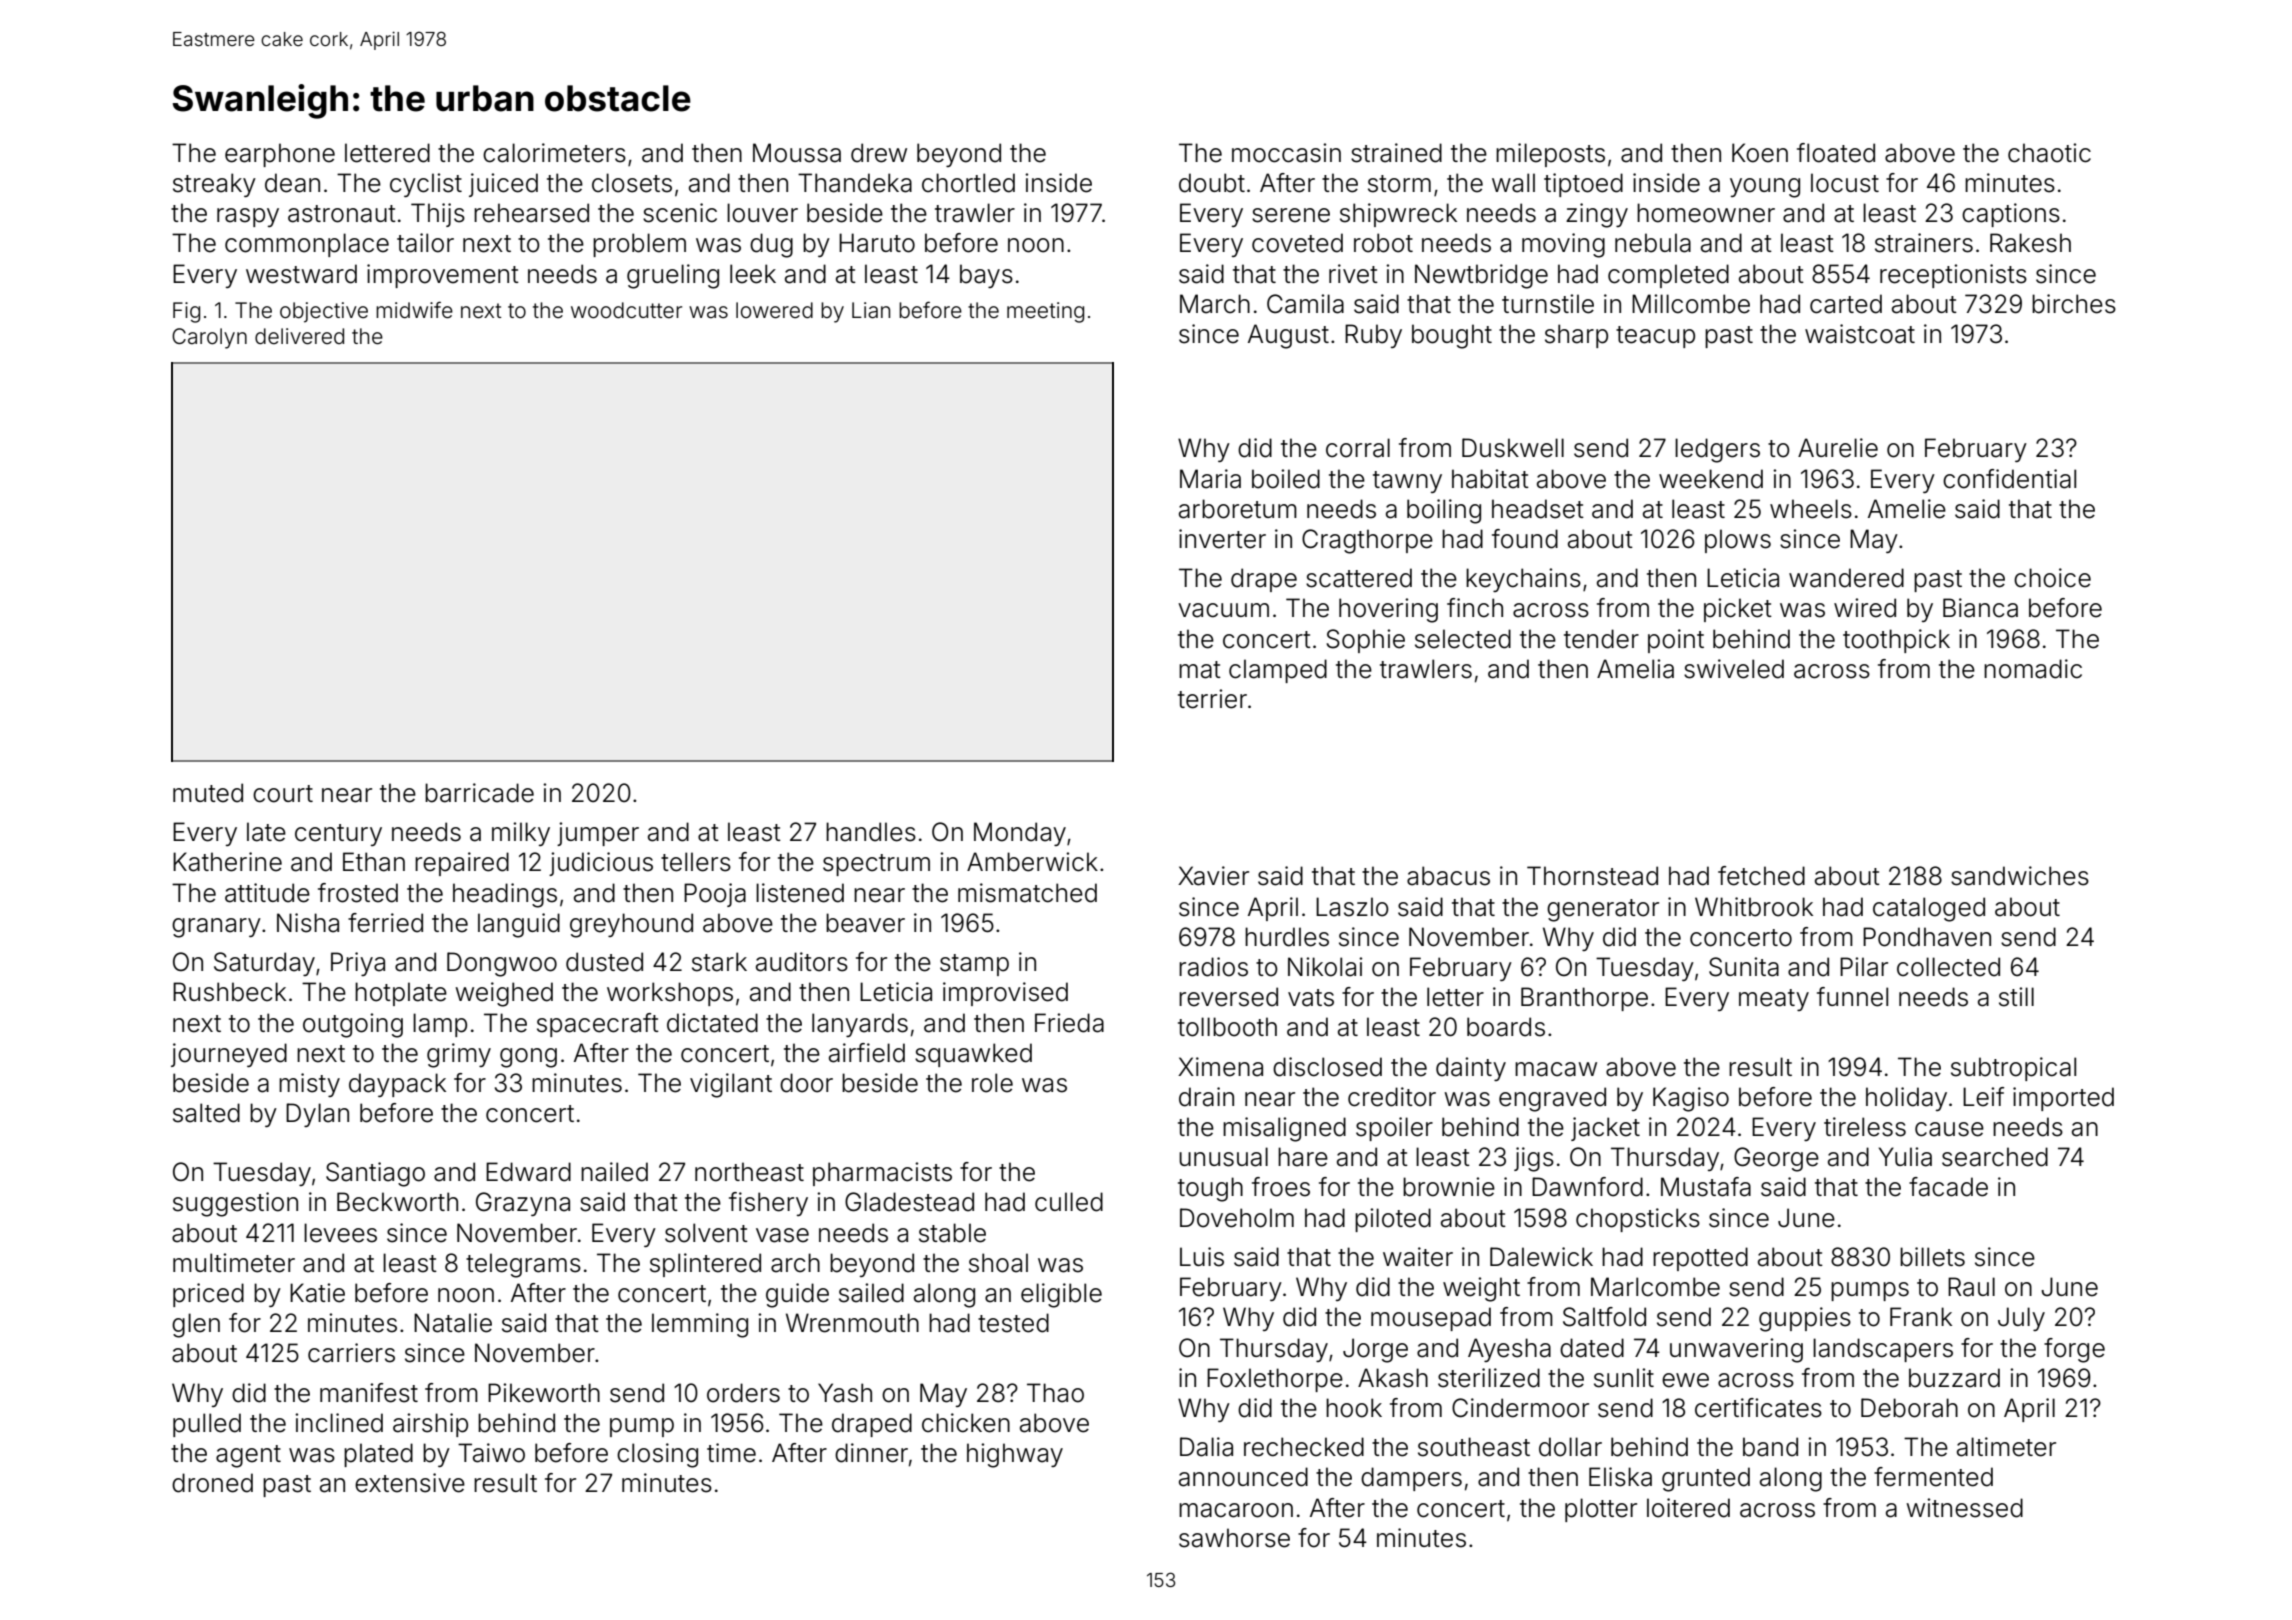 The width and height of the document is (2292, 1620). I want to click on inverter, so click(1222, 539).
